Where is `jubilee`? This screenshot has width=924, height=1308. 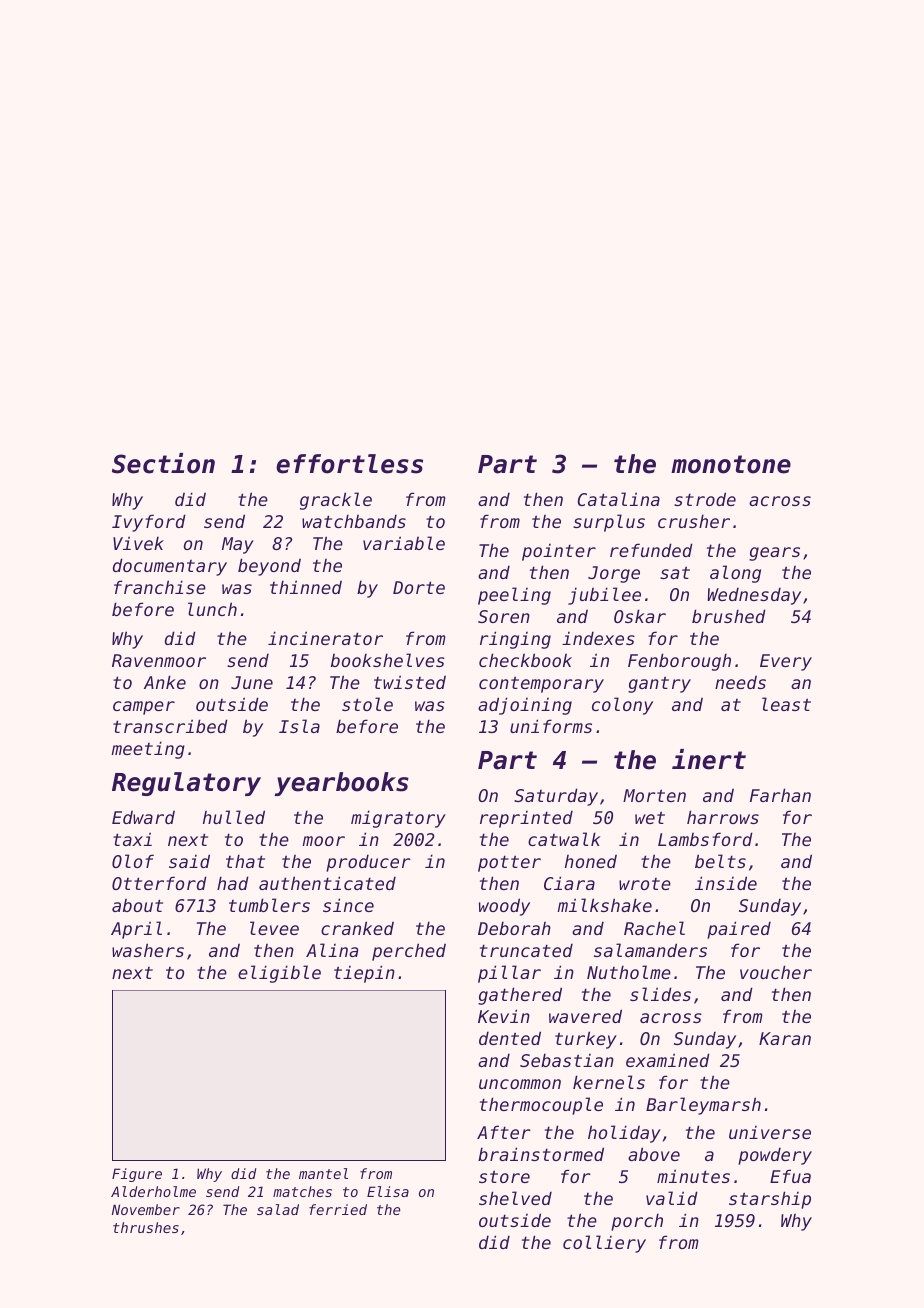
jubilee is located at coordinates (604, 596).
